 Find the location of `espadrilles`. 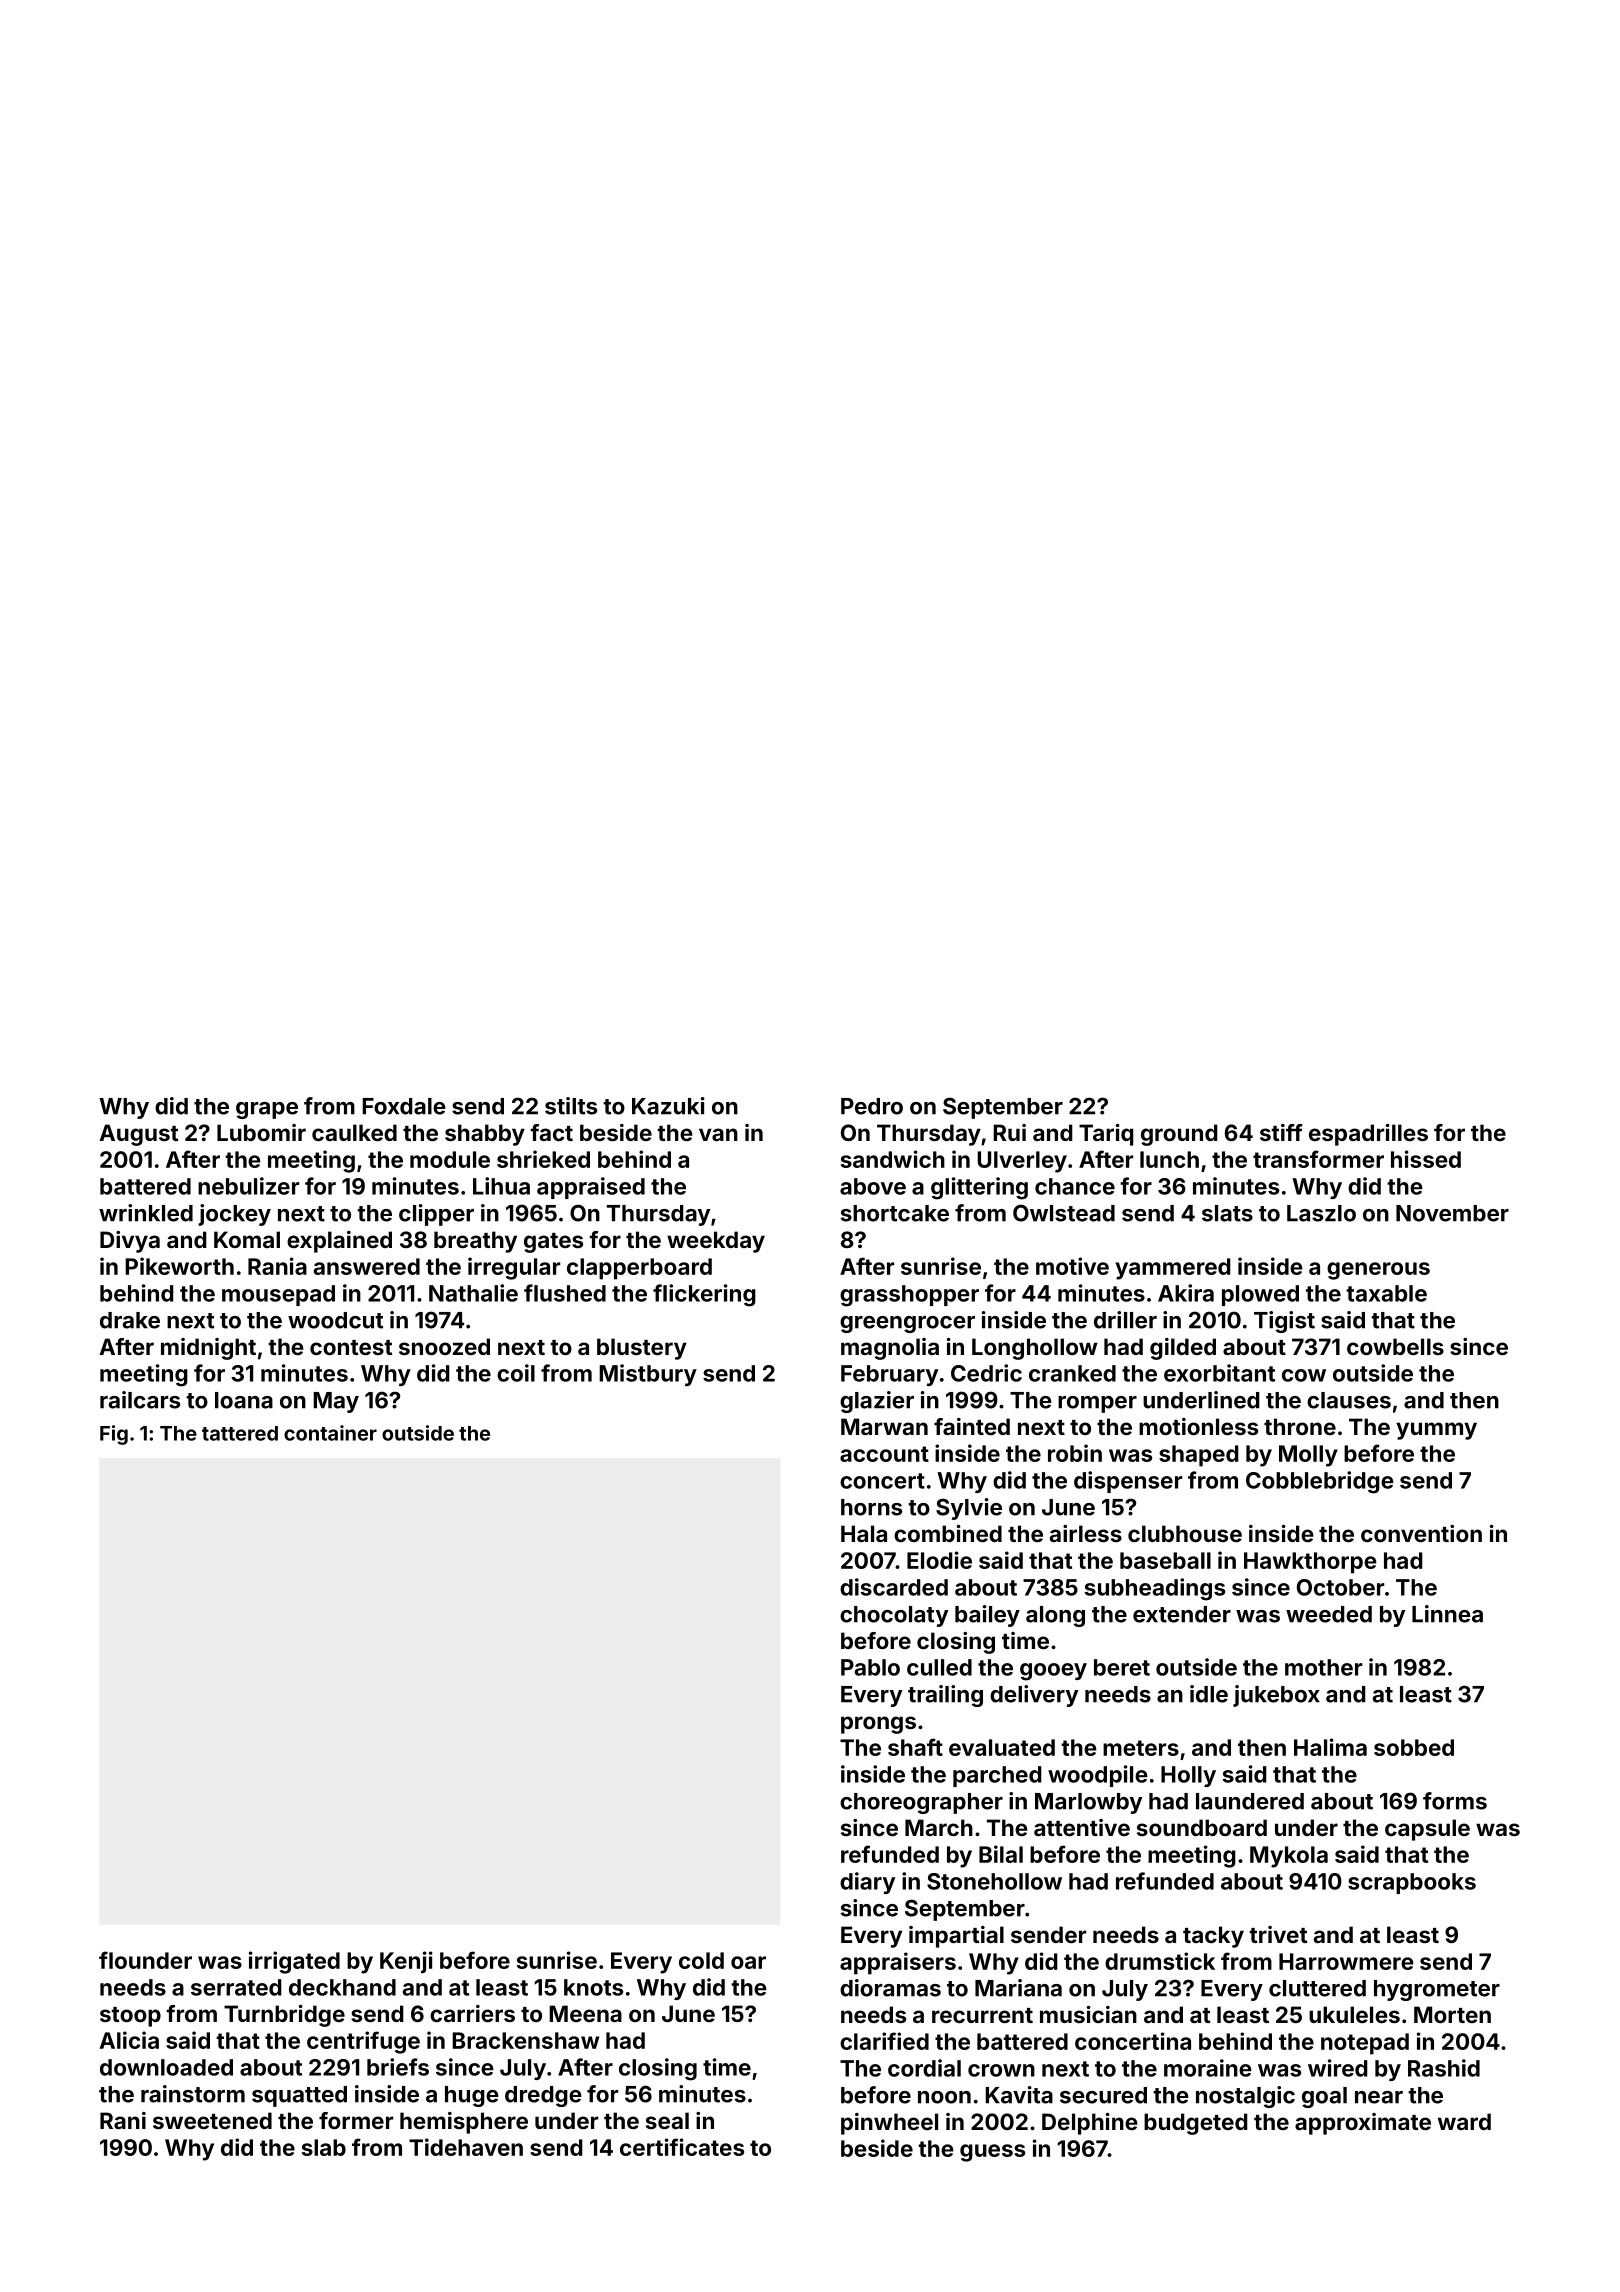

espadrilles is located at coordinates (1368, 1135).
